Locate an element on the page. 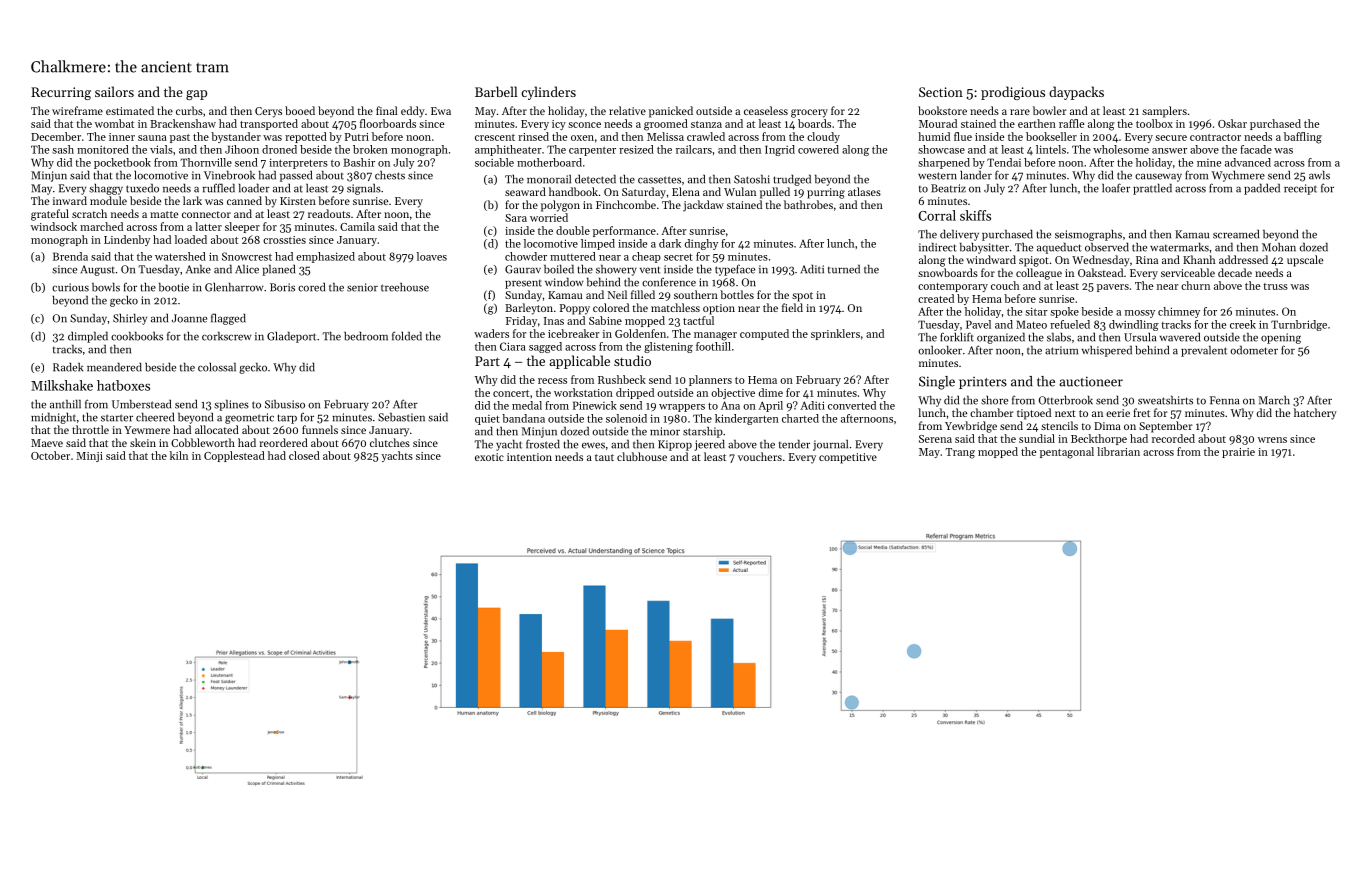  cylinders is located at coordinates (548, 93).
